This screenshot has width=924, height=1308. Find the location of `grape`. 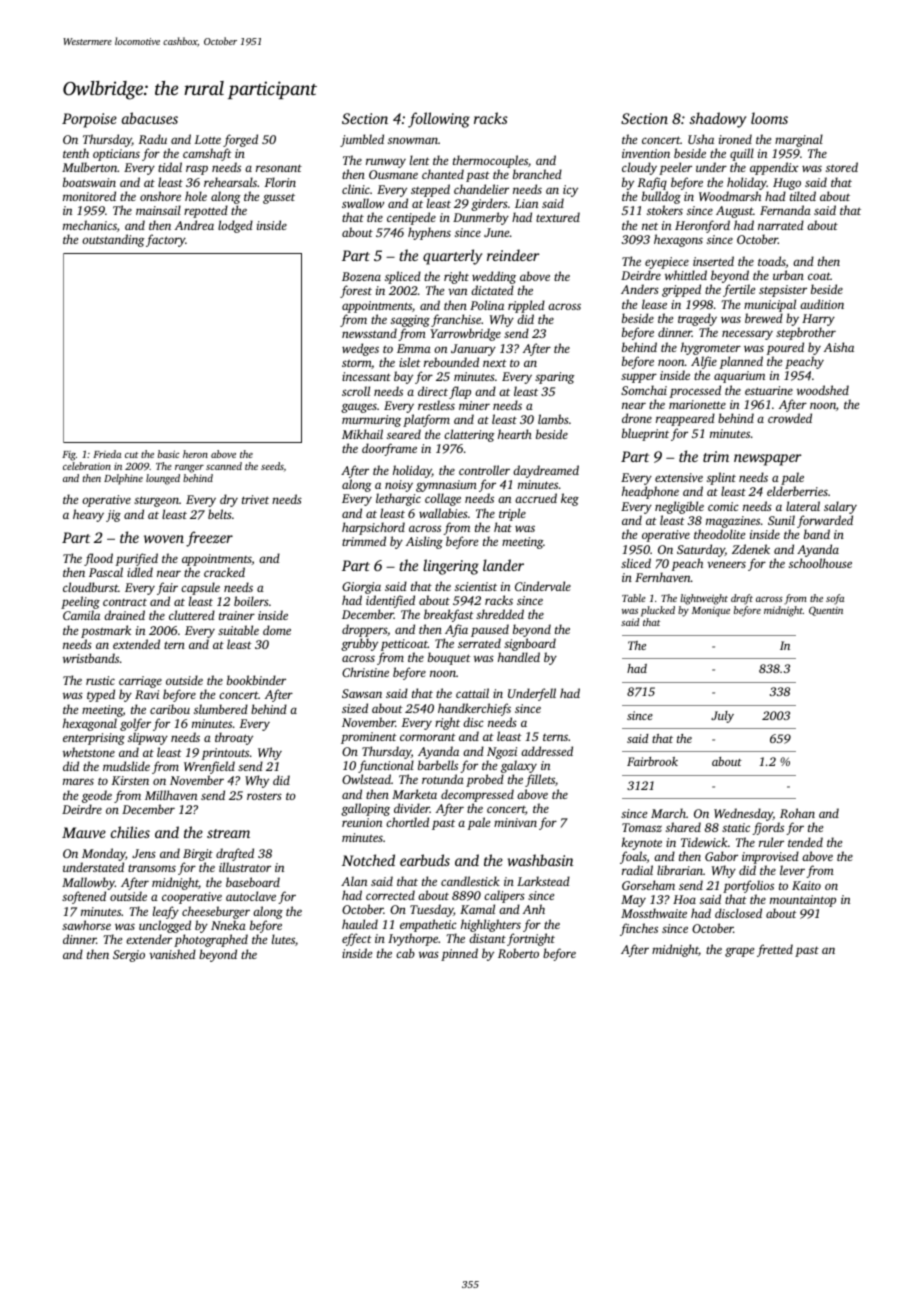

grape is located at coordinates (739, 952).
